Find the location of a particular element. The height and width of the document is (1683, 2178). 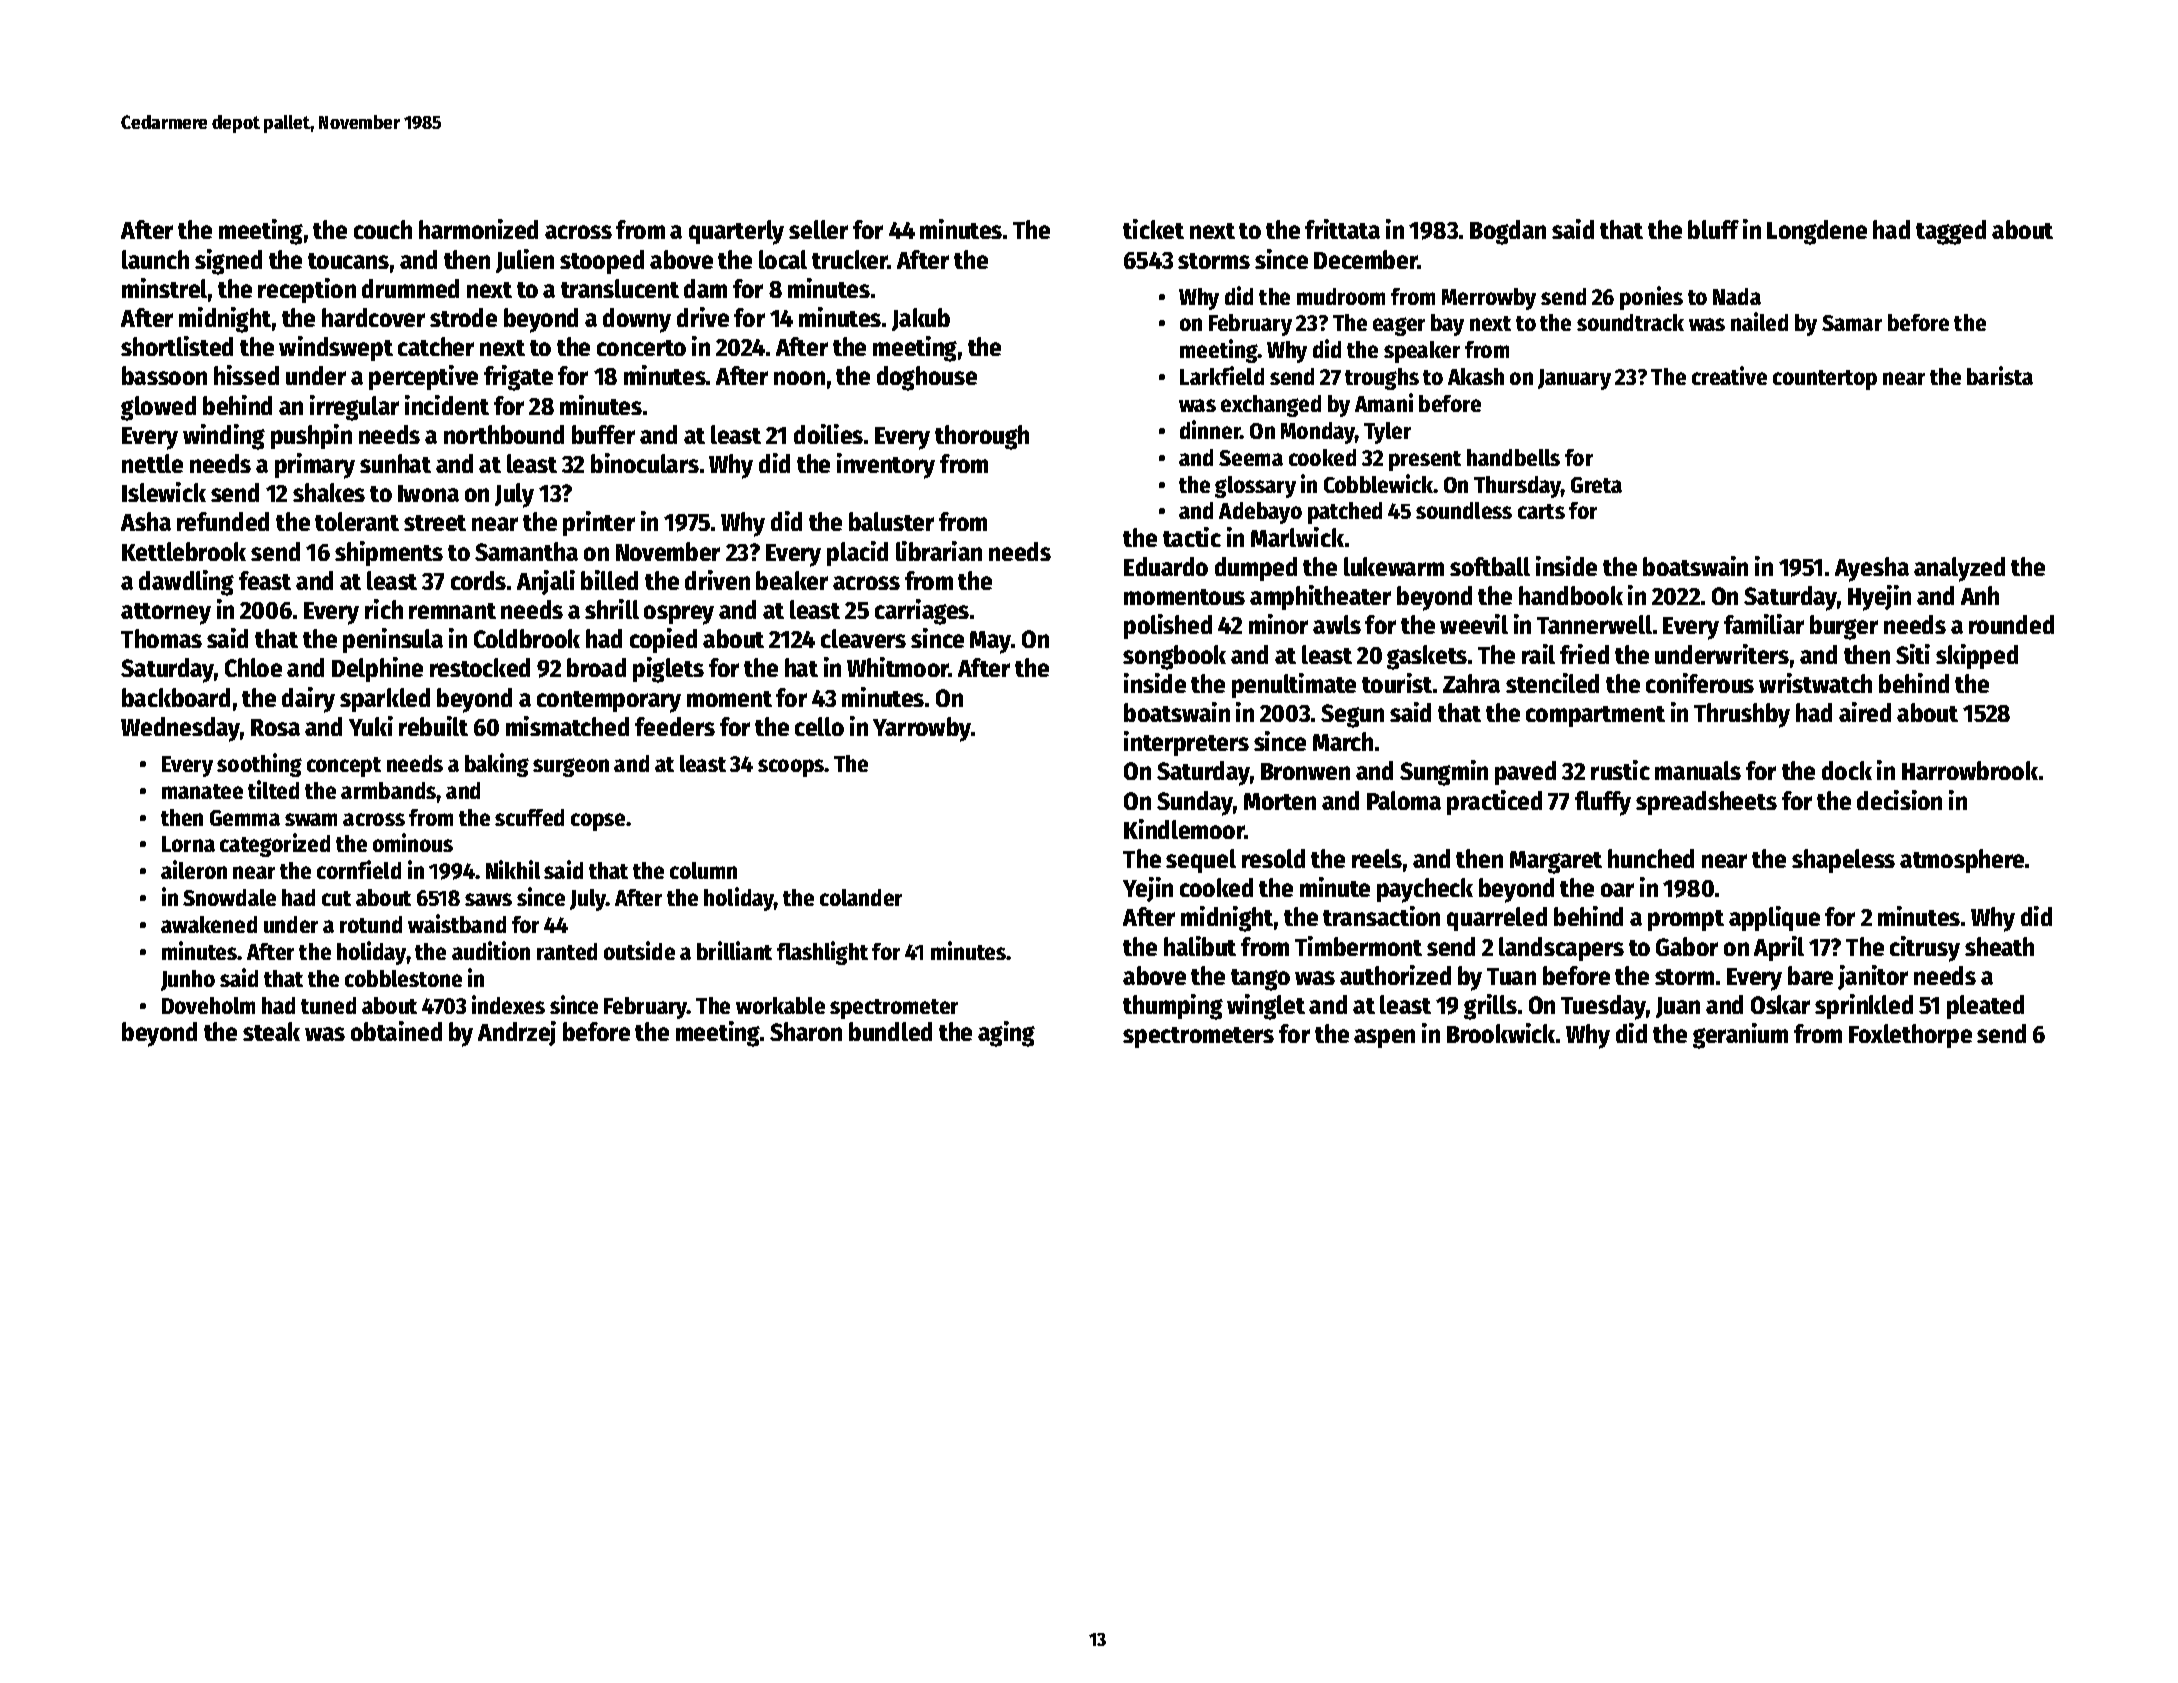

tagged is located at coordinates (1951, 232).
